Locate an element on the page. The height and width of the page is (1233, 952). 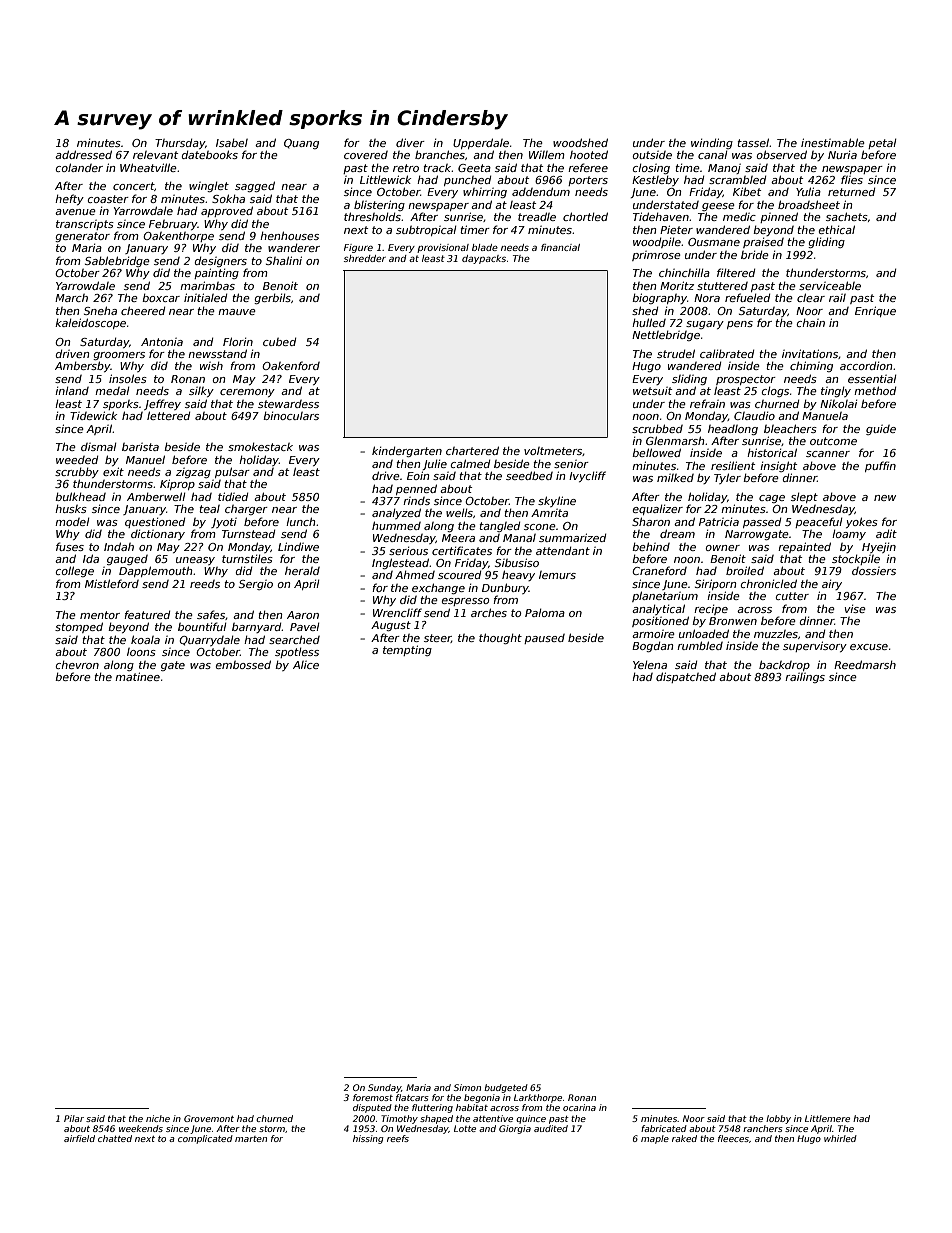
analyzed is located at coordinates (396, 513).
